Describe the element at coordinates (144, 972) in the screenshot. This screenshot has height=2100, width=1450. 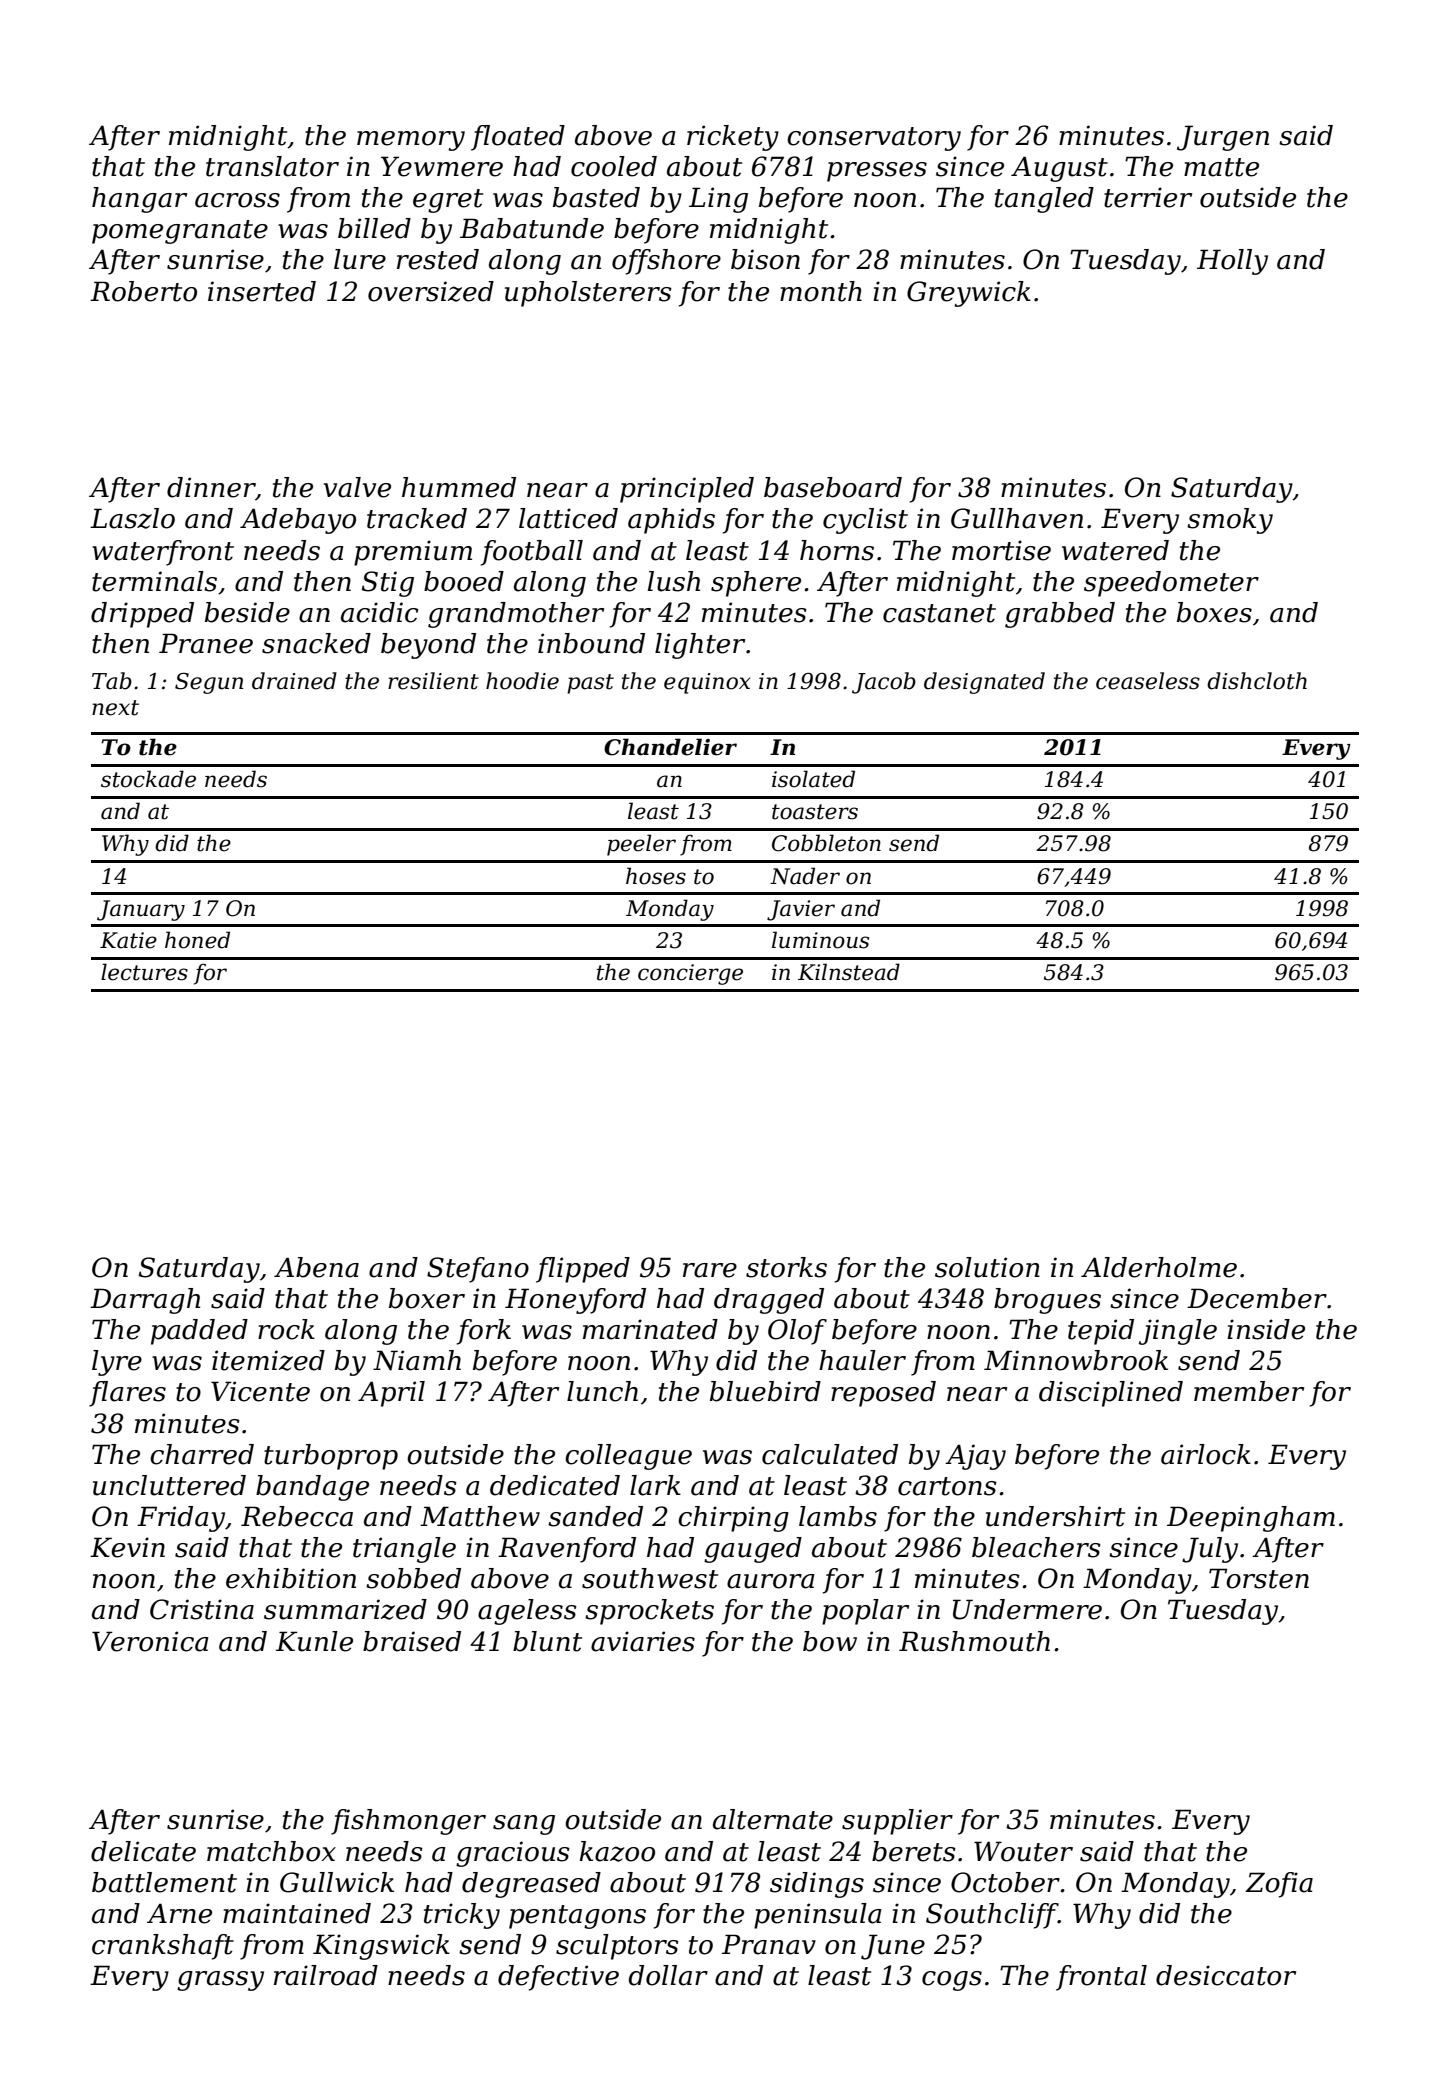
I see `lectures` at that location.
